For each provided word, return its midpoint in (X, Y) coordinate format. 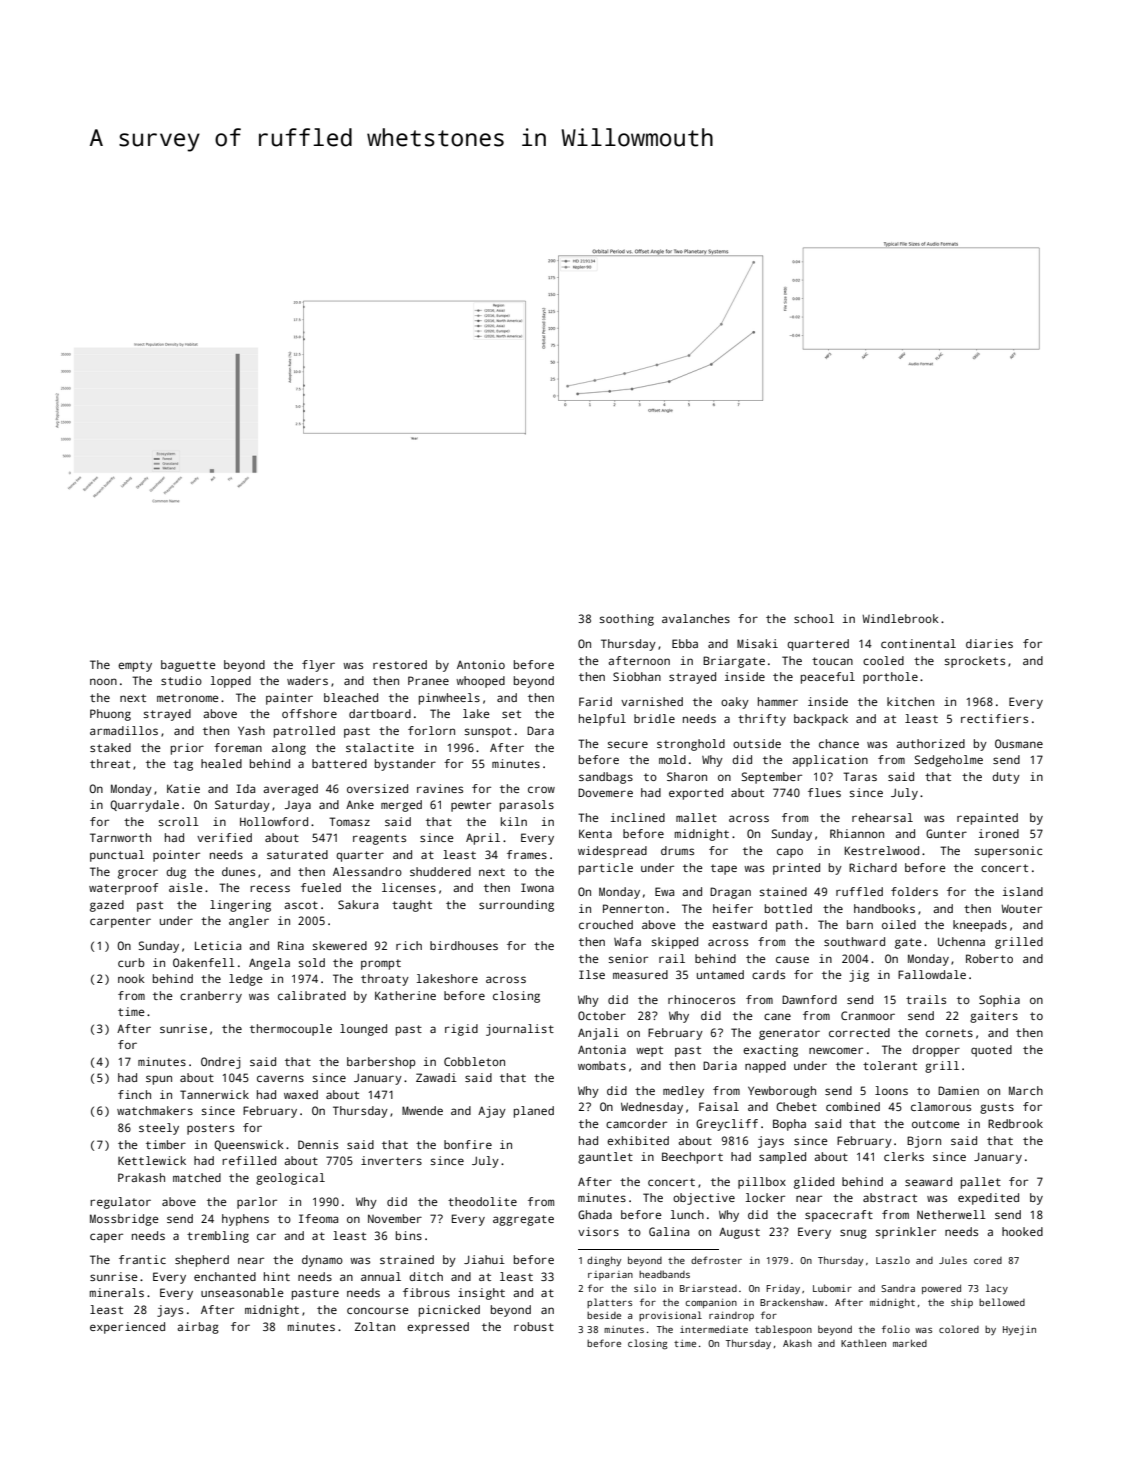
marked (910, 1343)
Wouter (1021, 909)
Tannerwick (214, 1094)
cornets (949, 1033)
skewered (340, 945)
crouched (606, 924)
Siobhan (637, 676)
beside (604, 1315)
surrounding (516, 906)
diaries (989, 643)
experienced (127, 1328)
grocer (138, 874)
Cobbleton (474, 1061)
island (1023, 891)
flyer (318, 666)
